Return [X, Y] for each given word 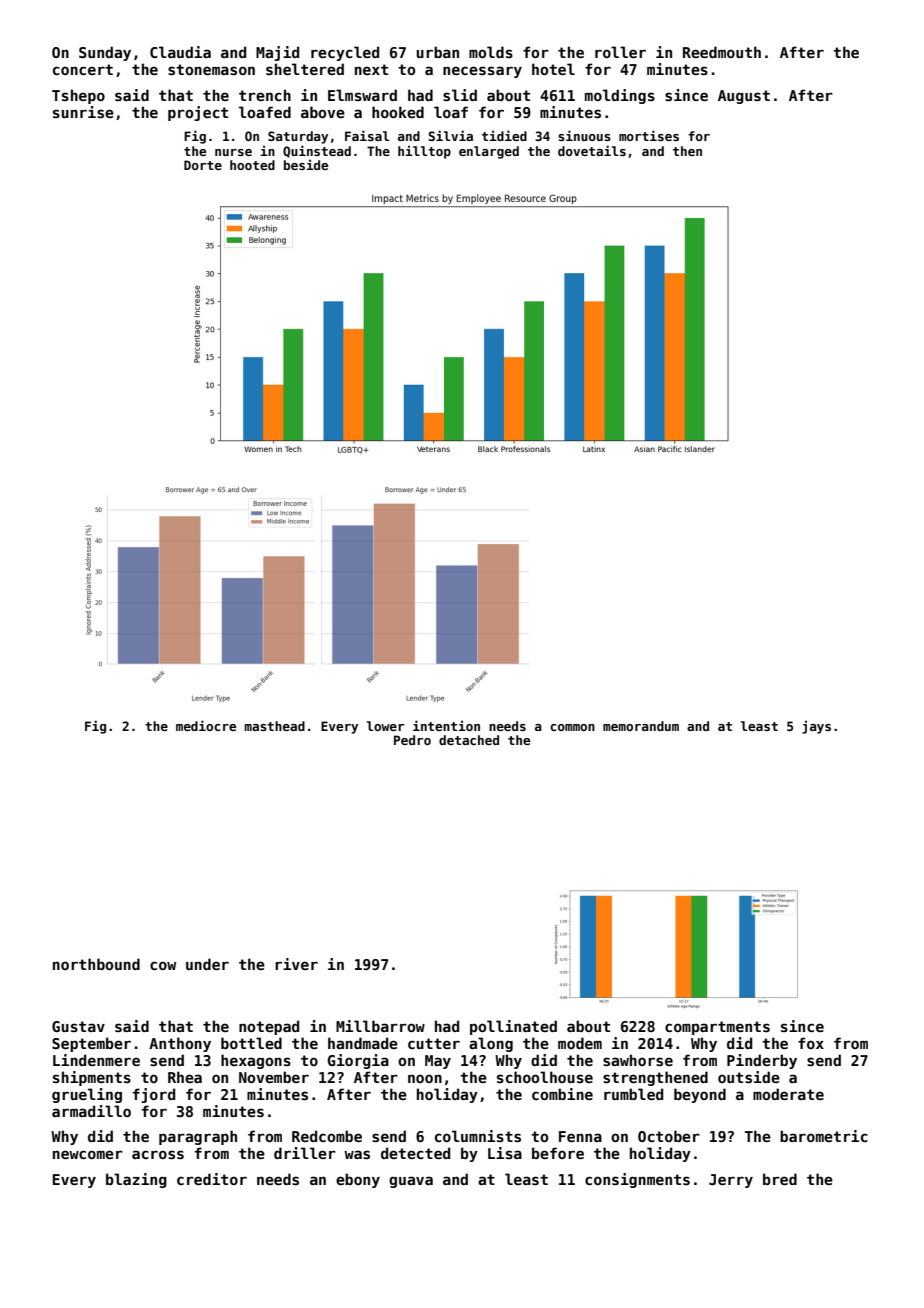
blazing [136, 1180]
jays [816, 727]
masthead [274, 726]
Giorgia [358, 1061]
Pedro [412, 740]
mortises [649, 135]
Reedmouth [722, 52]
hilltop [424, 152]
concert [83, 69]
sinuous [584, 135]
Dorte [203, 165]
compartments [717, 1028]
